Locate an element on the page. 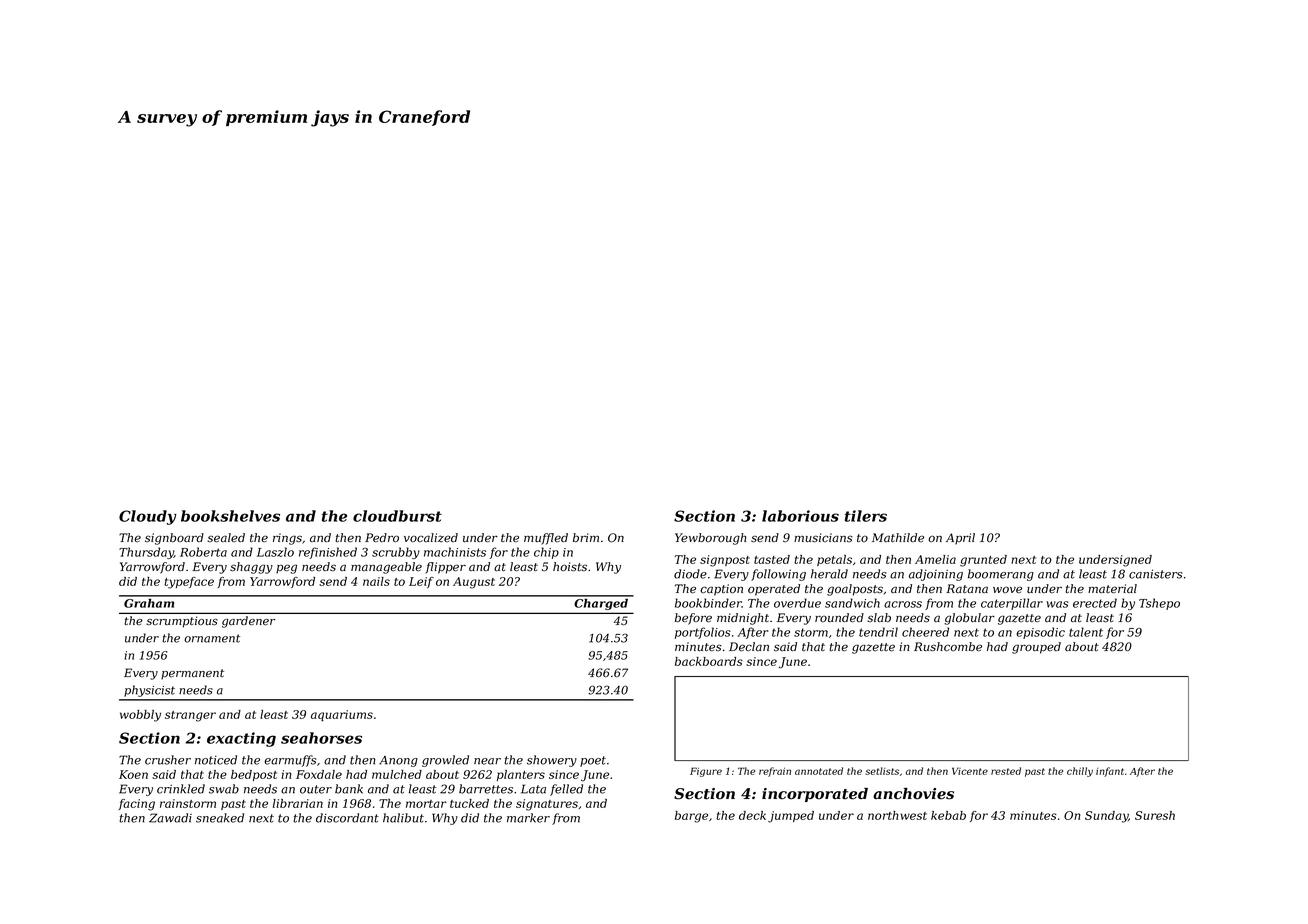 The width and height of the page is (1308, 924). discordant is located at coordinates (347, 818).
